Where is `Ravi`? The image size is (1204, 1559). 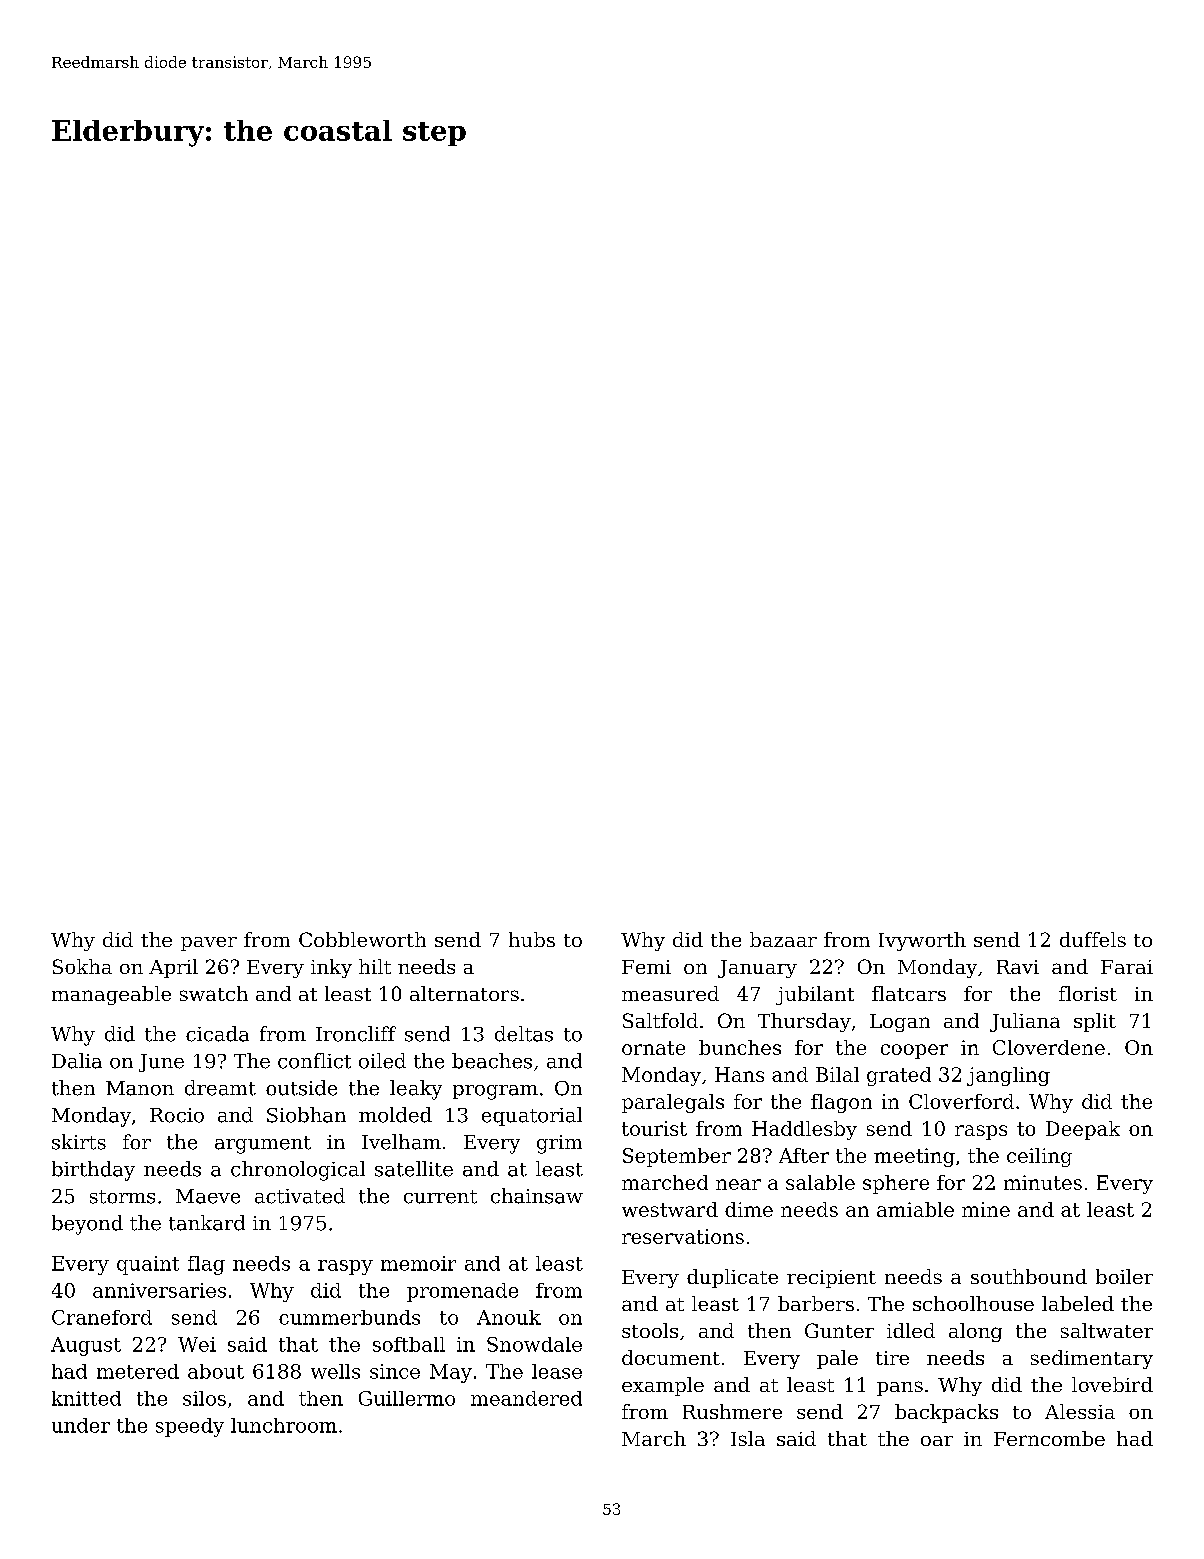
Ravi is located at coordinates (1018, 967).
